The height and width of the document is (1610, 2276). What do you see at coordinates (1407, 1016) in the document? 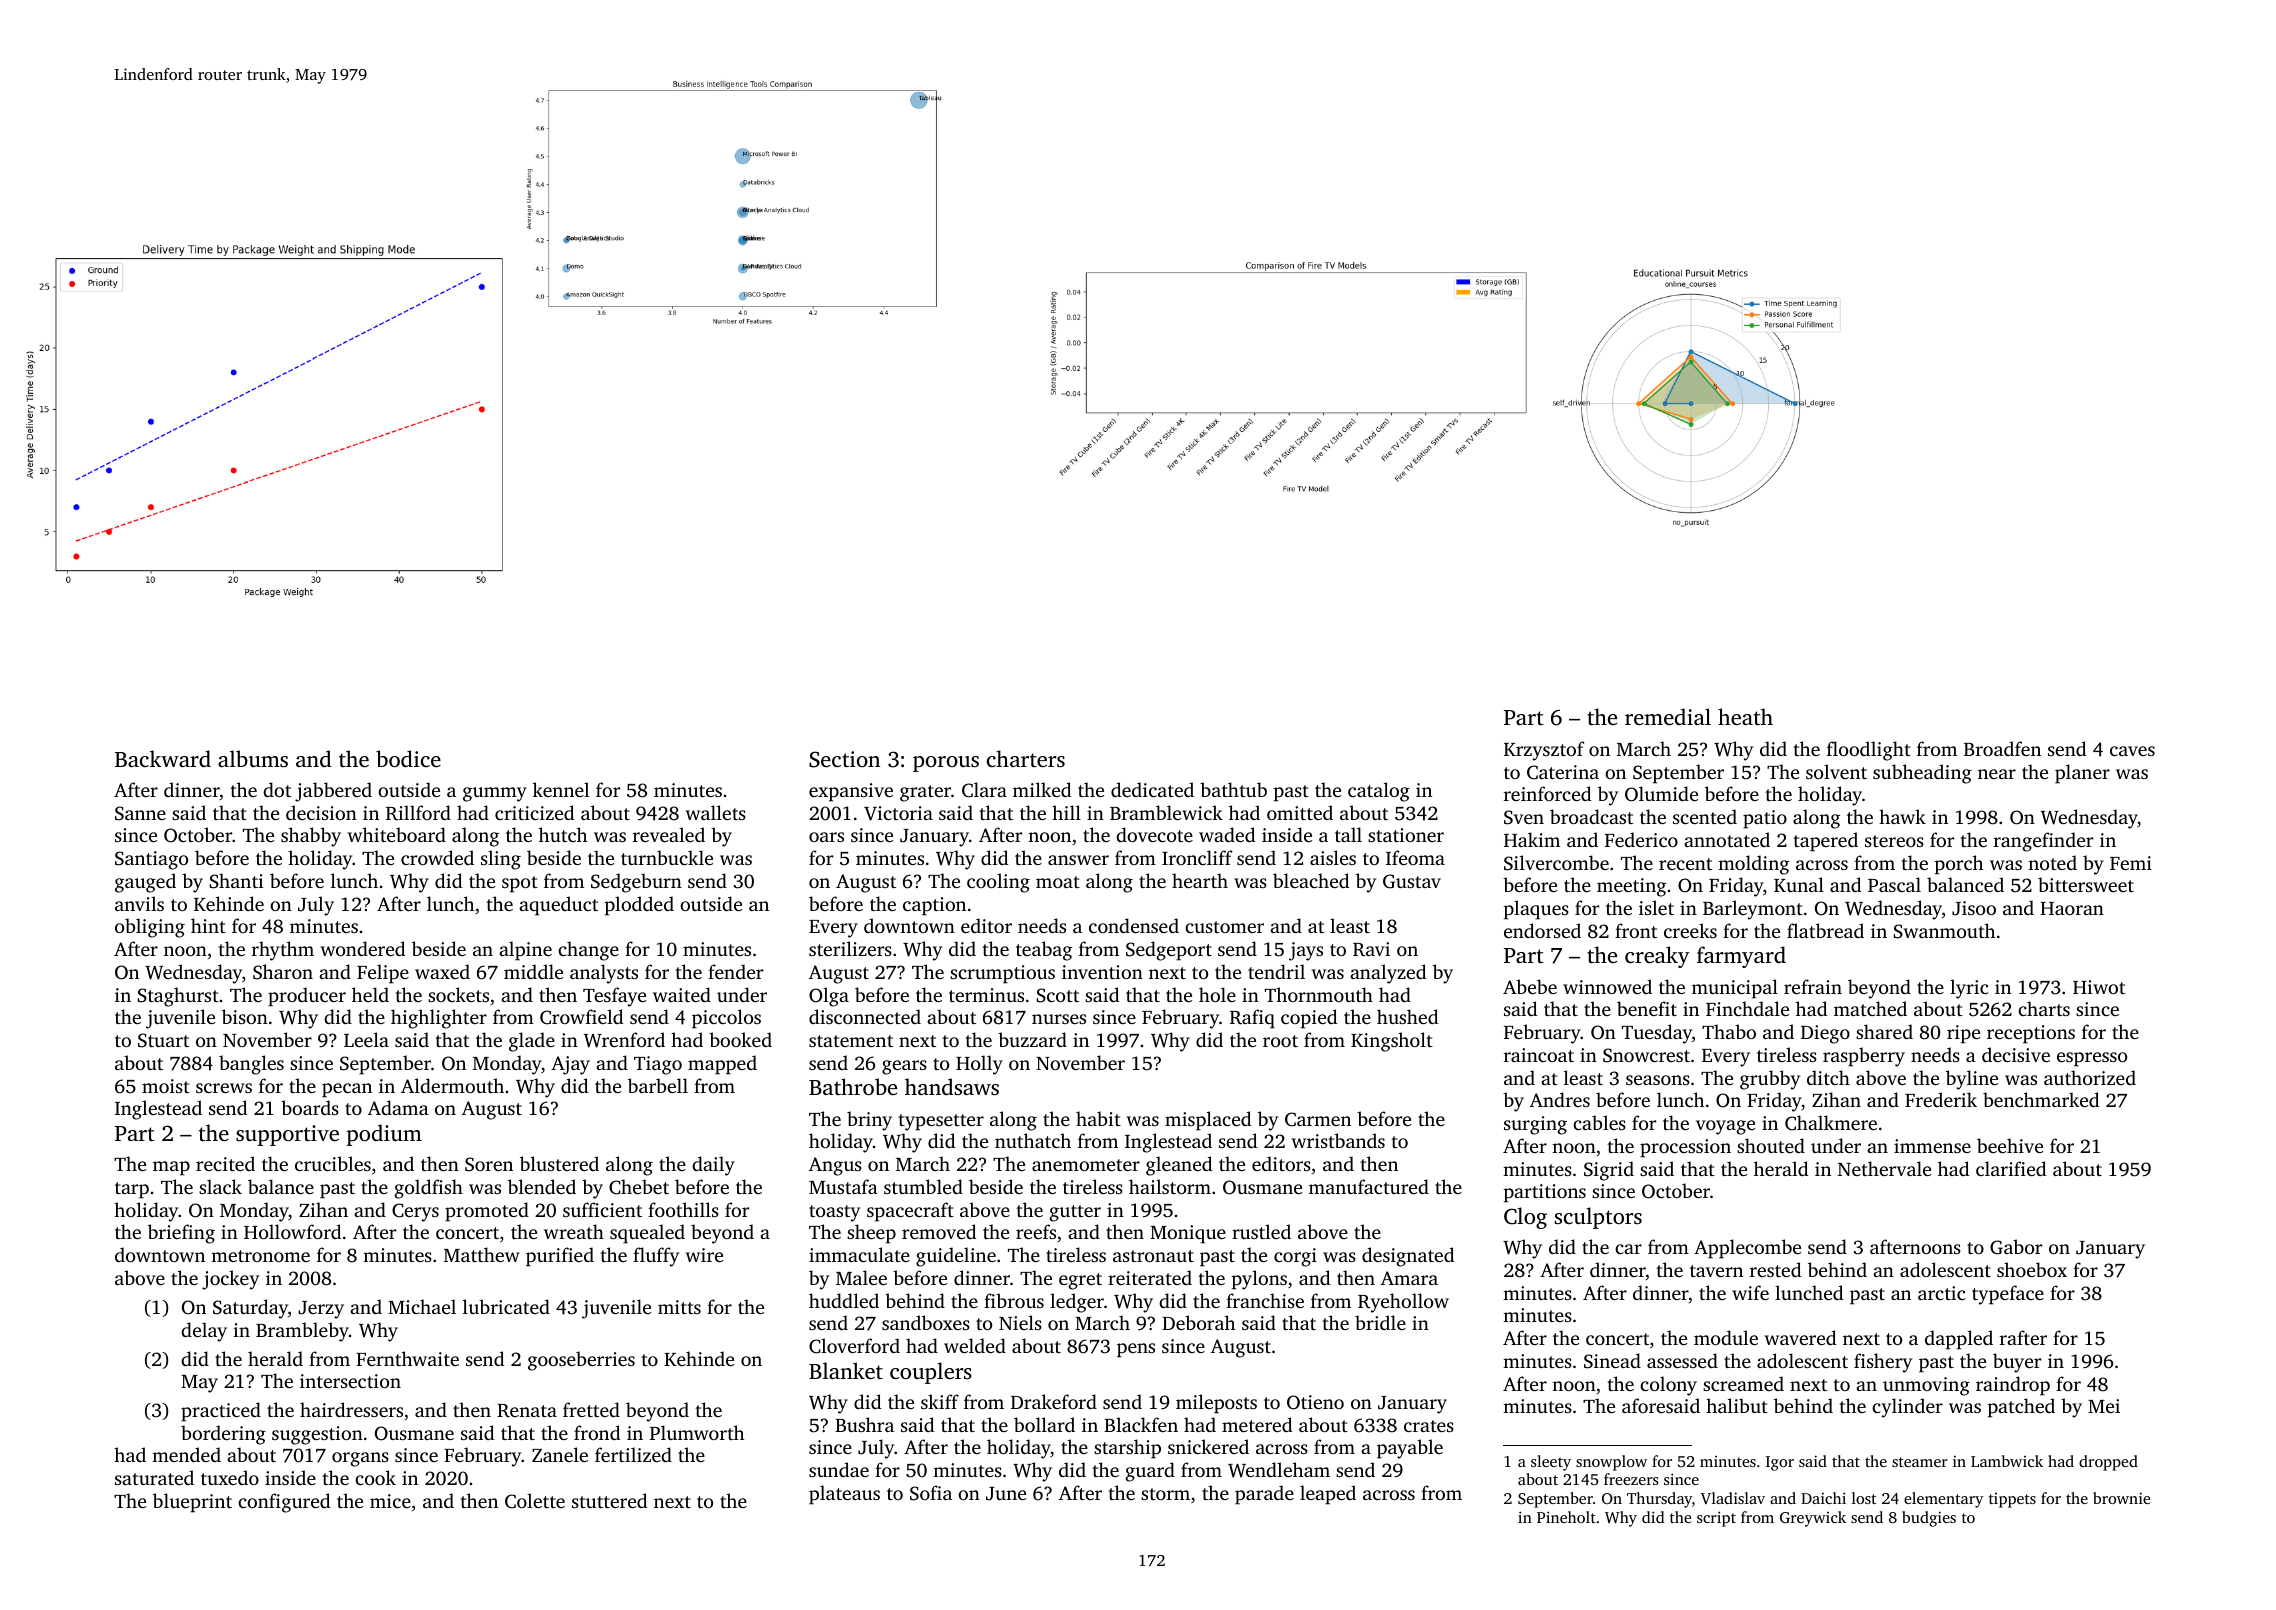
I see `hushed` at bounding box center [1407, 1016].
